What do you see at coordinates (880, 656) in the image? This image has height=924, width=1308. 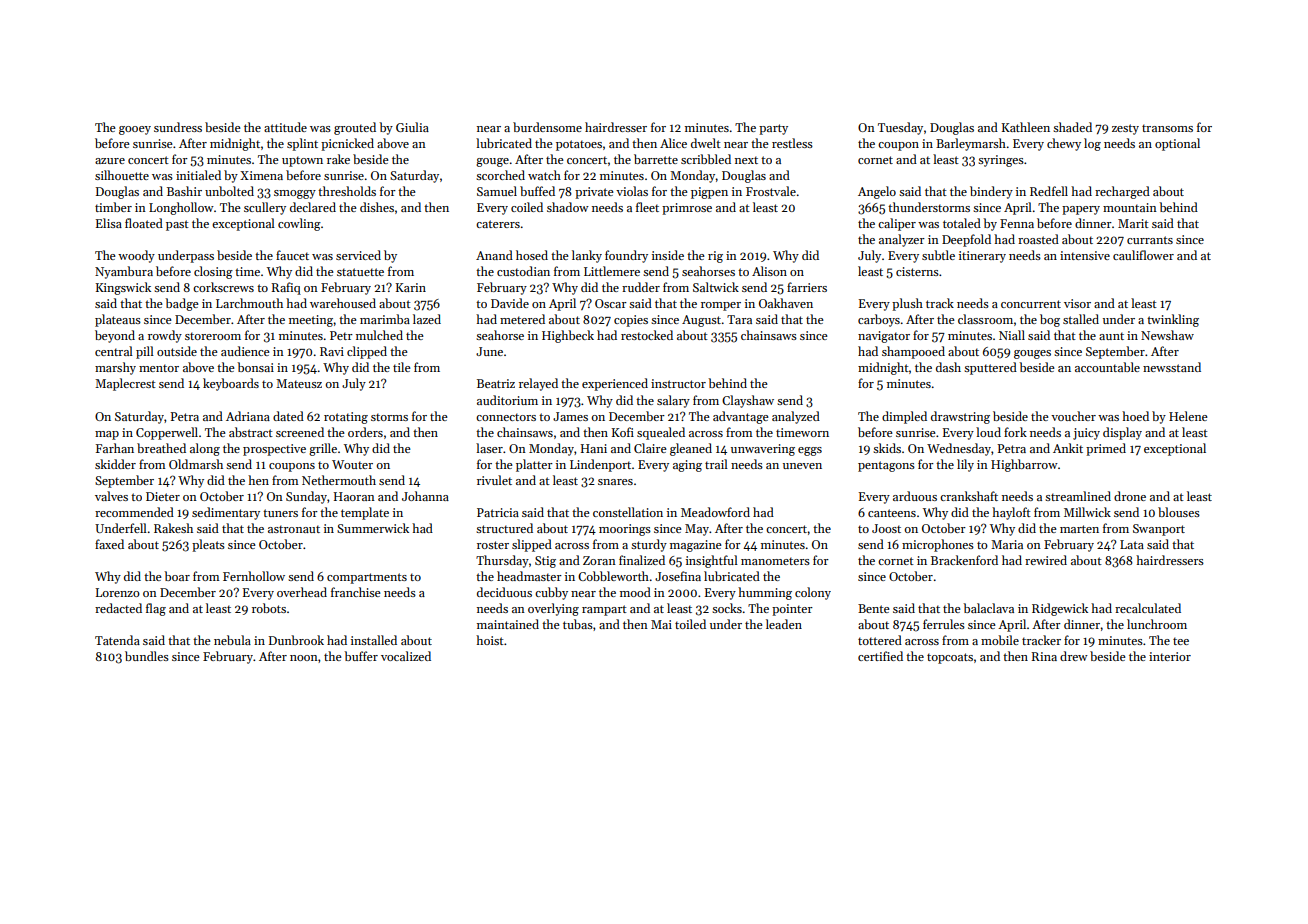 I see `certified` at bounding box center [880, 656].
